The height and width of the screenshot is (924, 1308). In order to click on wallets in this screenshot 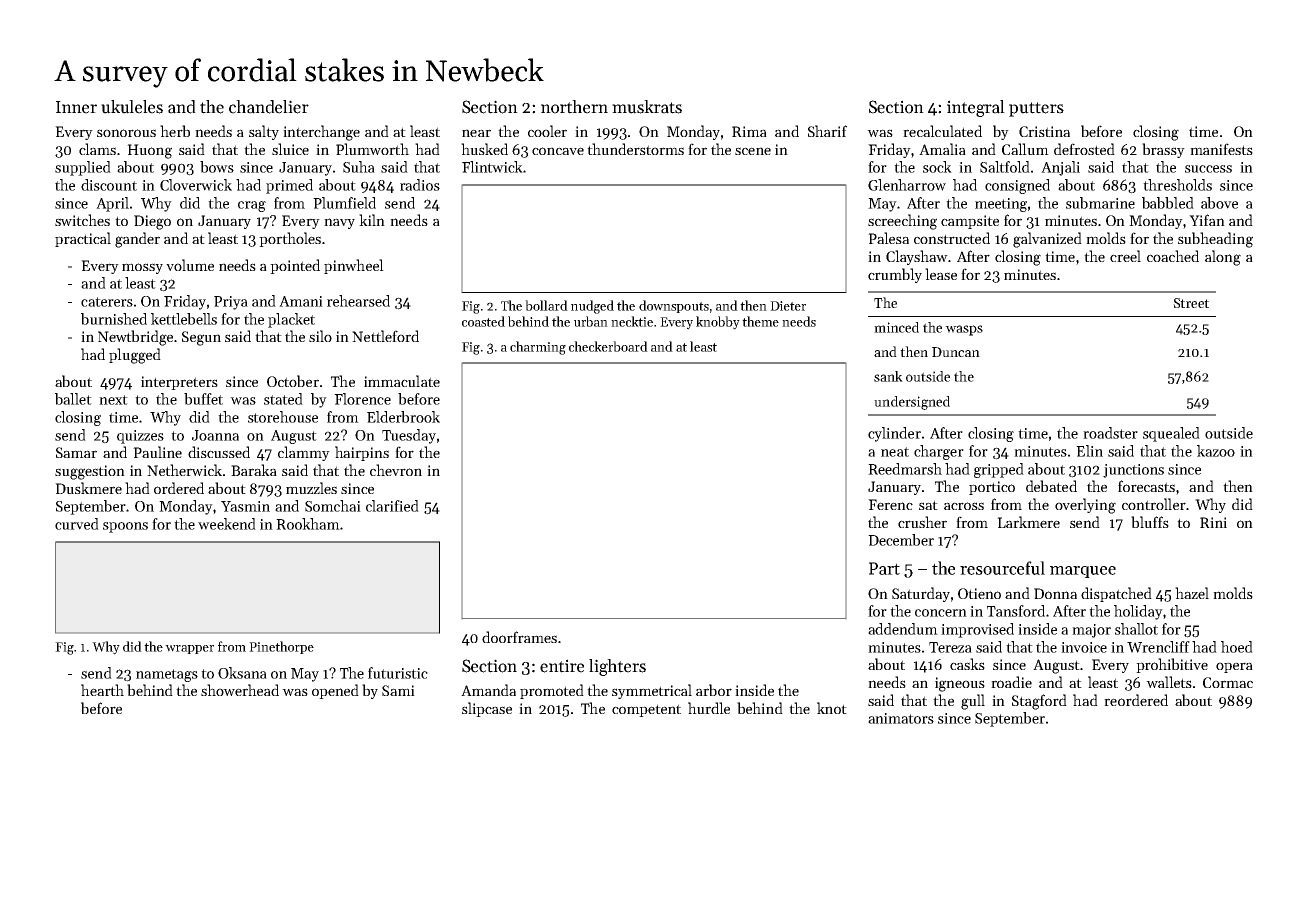, I will do `click(1169, 682)`.
